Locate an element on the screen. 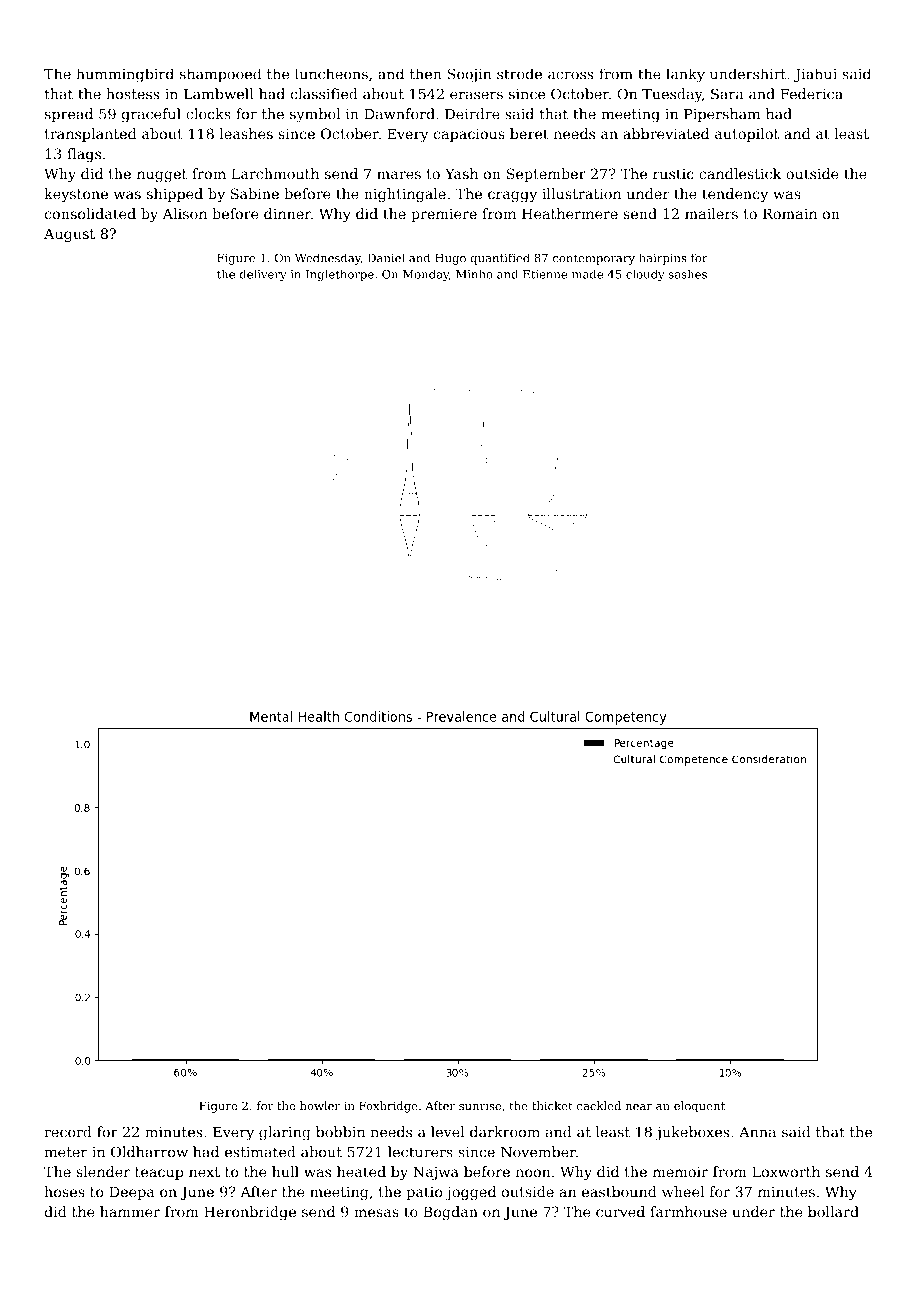 The height and width of the screenshot is (1308, 924). consolidated is located at coordinates (90, 214).
